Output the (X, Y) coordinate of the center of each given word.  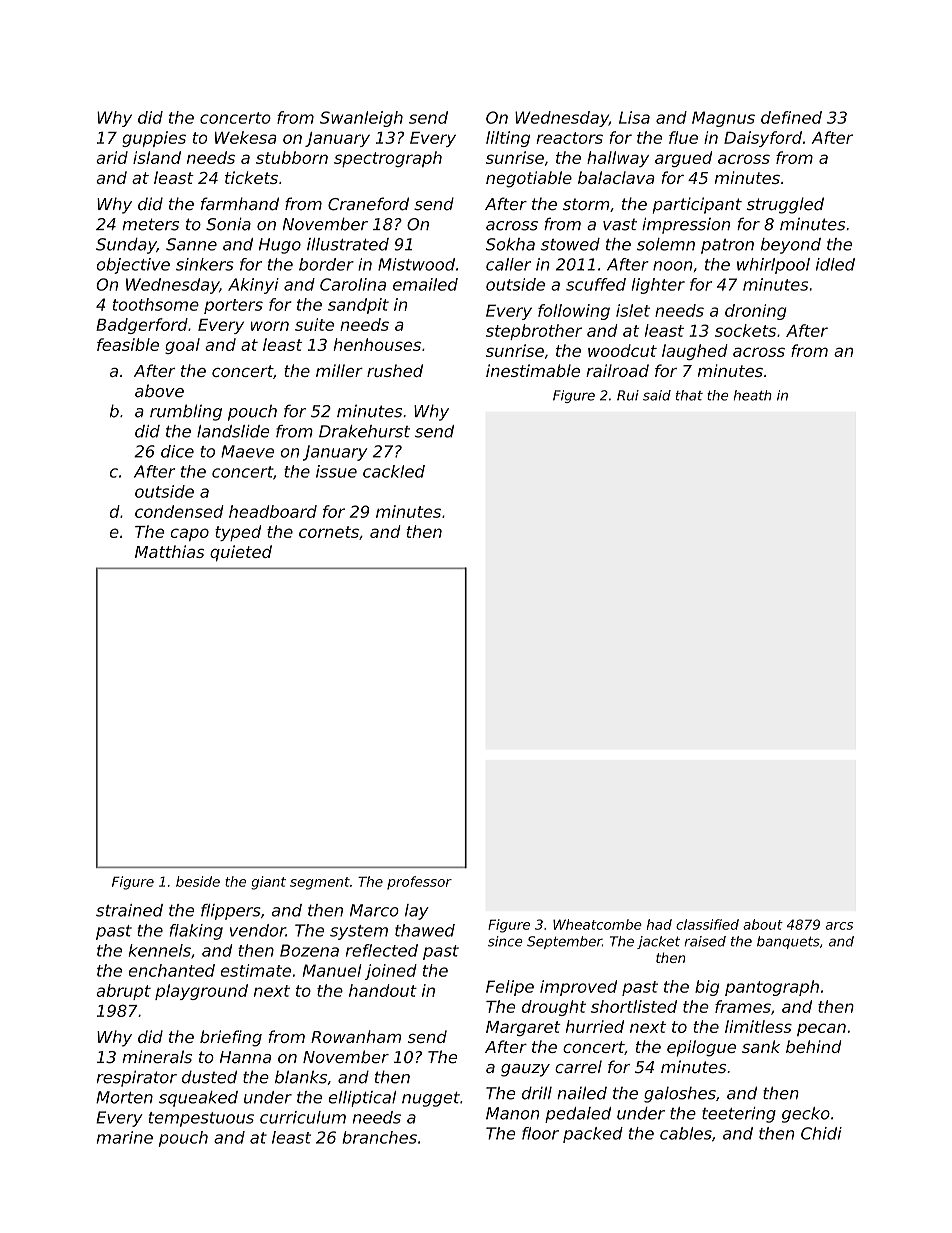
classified (707, 924)
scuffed (596, 284)
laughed (695, 352)
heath (753, 395)
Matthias (169, 551)
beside (198, 881)
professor (419, 883)
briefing (231, 1038)
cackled (394, 471)
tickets (251, 177)
